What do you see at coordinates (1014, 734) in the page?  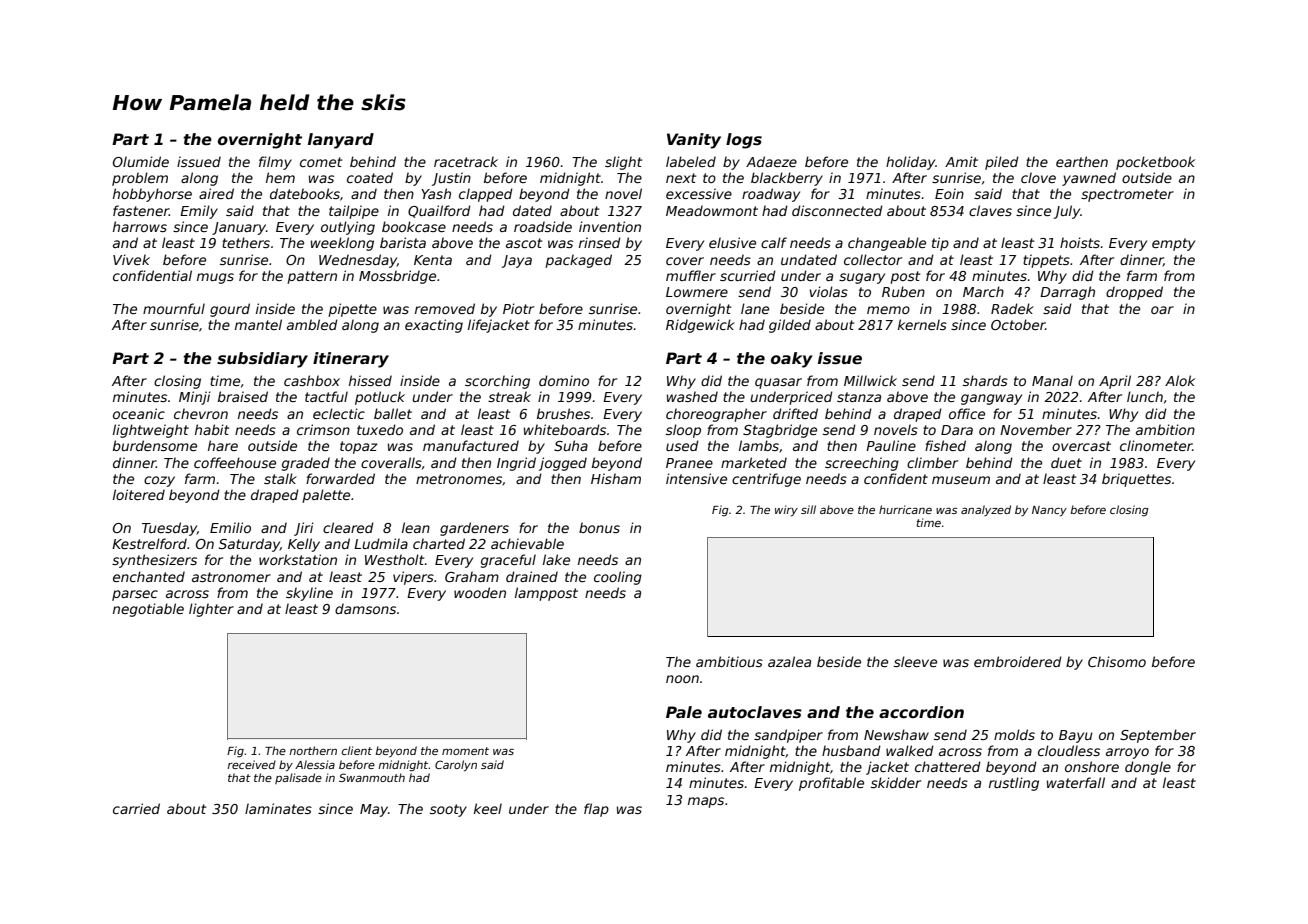 I see `molds` at bounding box center [1014, 734].
